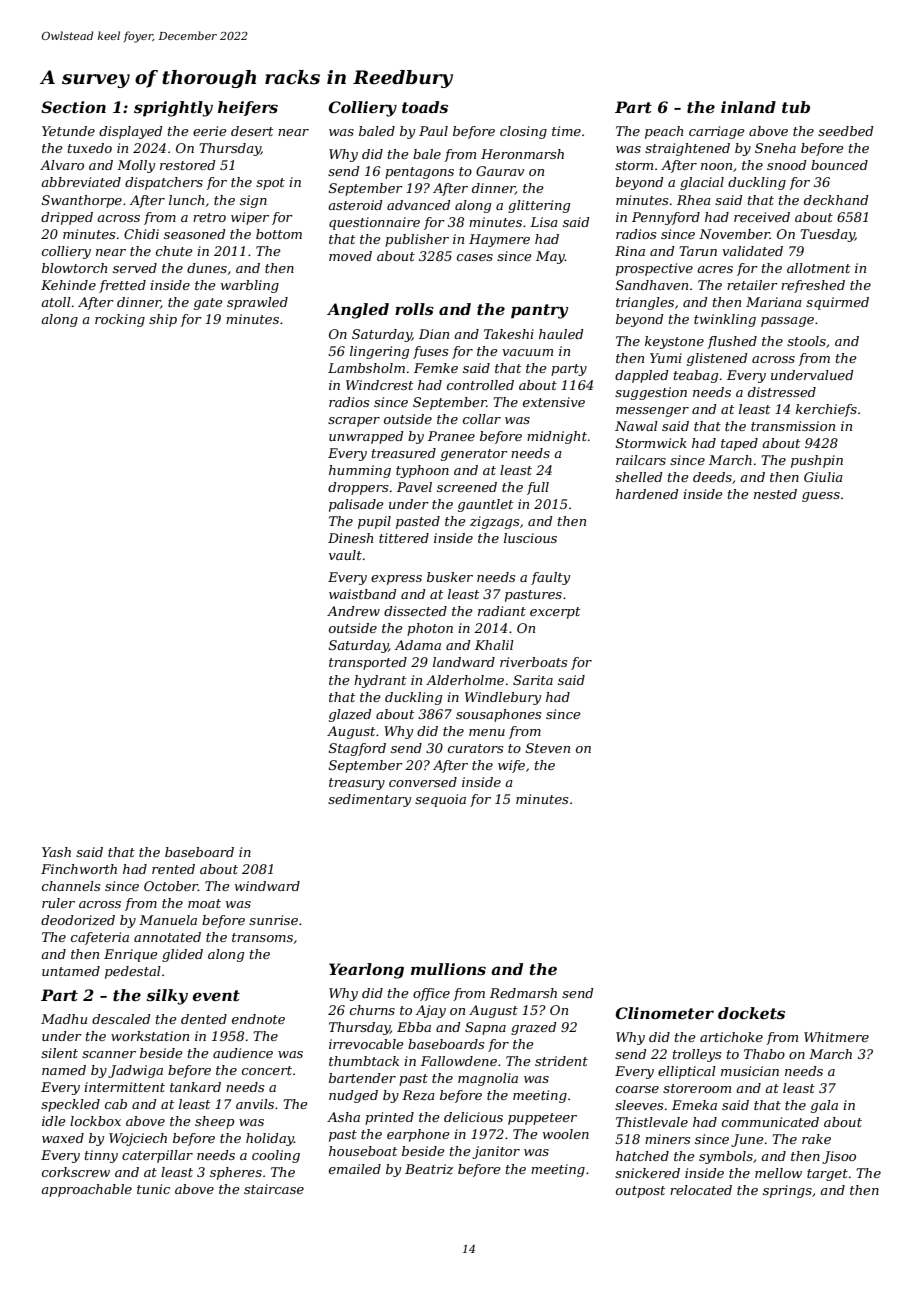 The height and width of the image is (1308, 924). Describe the element at coordinates (353, 611) in the image. I see `Andrew` at that location.
